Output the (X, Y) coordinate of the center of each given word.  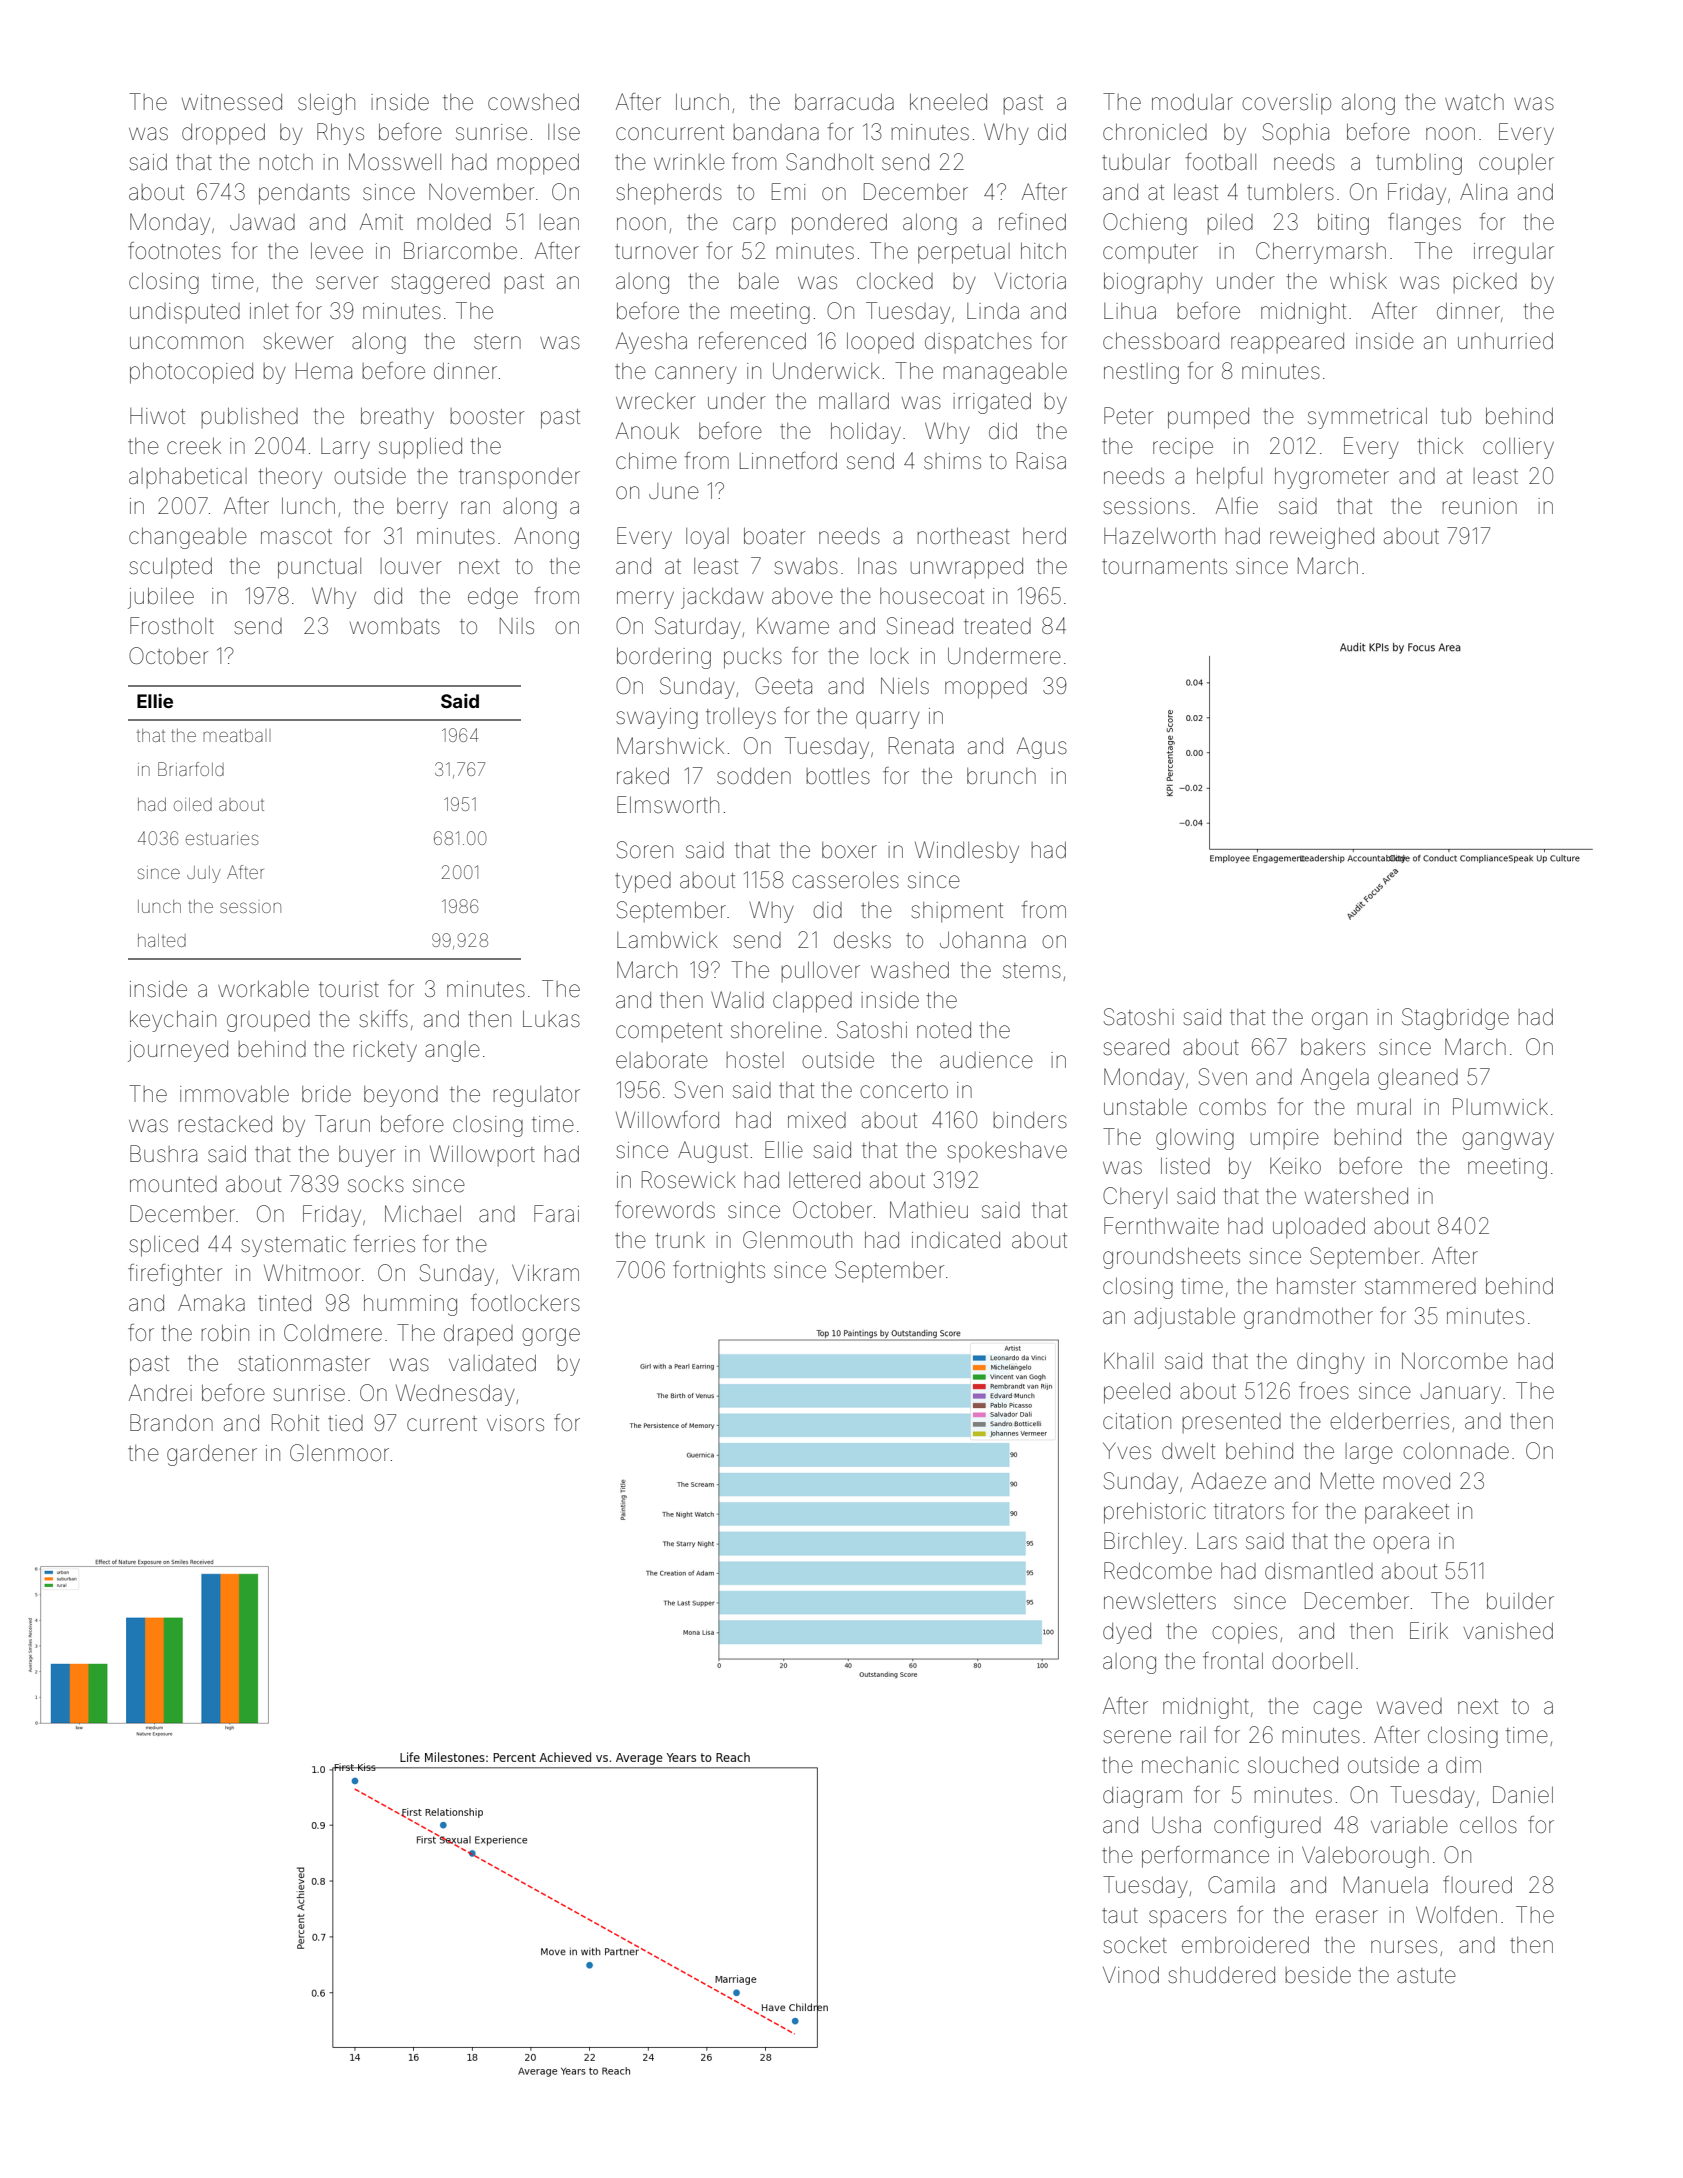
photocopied (191, 373)
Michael (423, 1214)
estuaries (222, 838)
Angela (1335, 1079)
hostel (755, 1060)
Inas (877, 566)
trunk (680, 1240)
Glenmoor (339, 1453)
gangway (1508, 1141)
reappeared (1287, 343)
